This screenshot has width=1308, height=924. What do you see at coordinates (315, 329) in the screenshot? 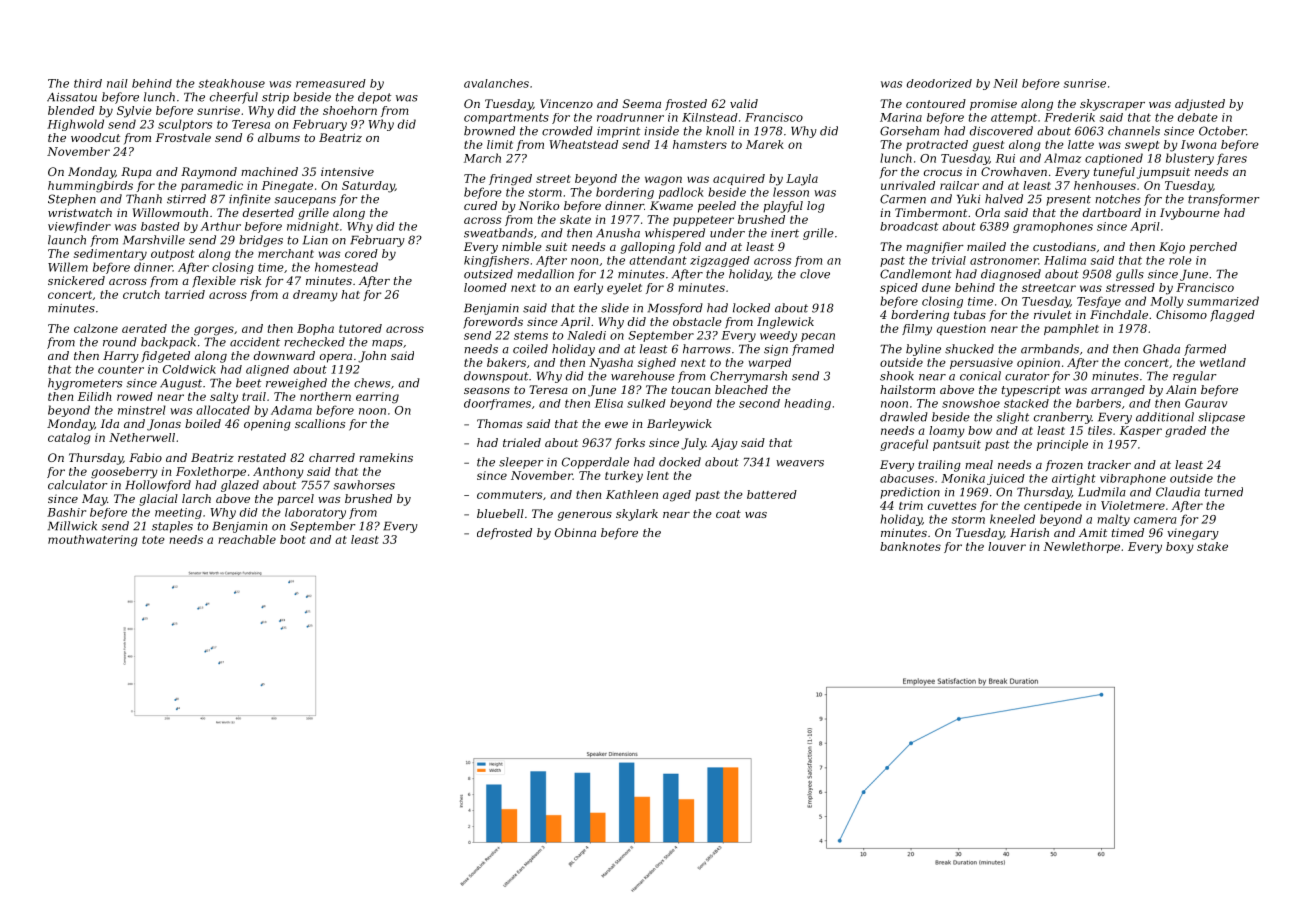
I see `Bopha` at bounding box center [315, 329].
